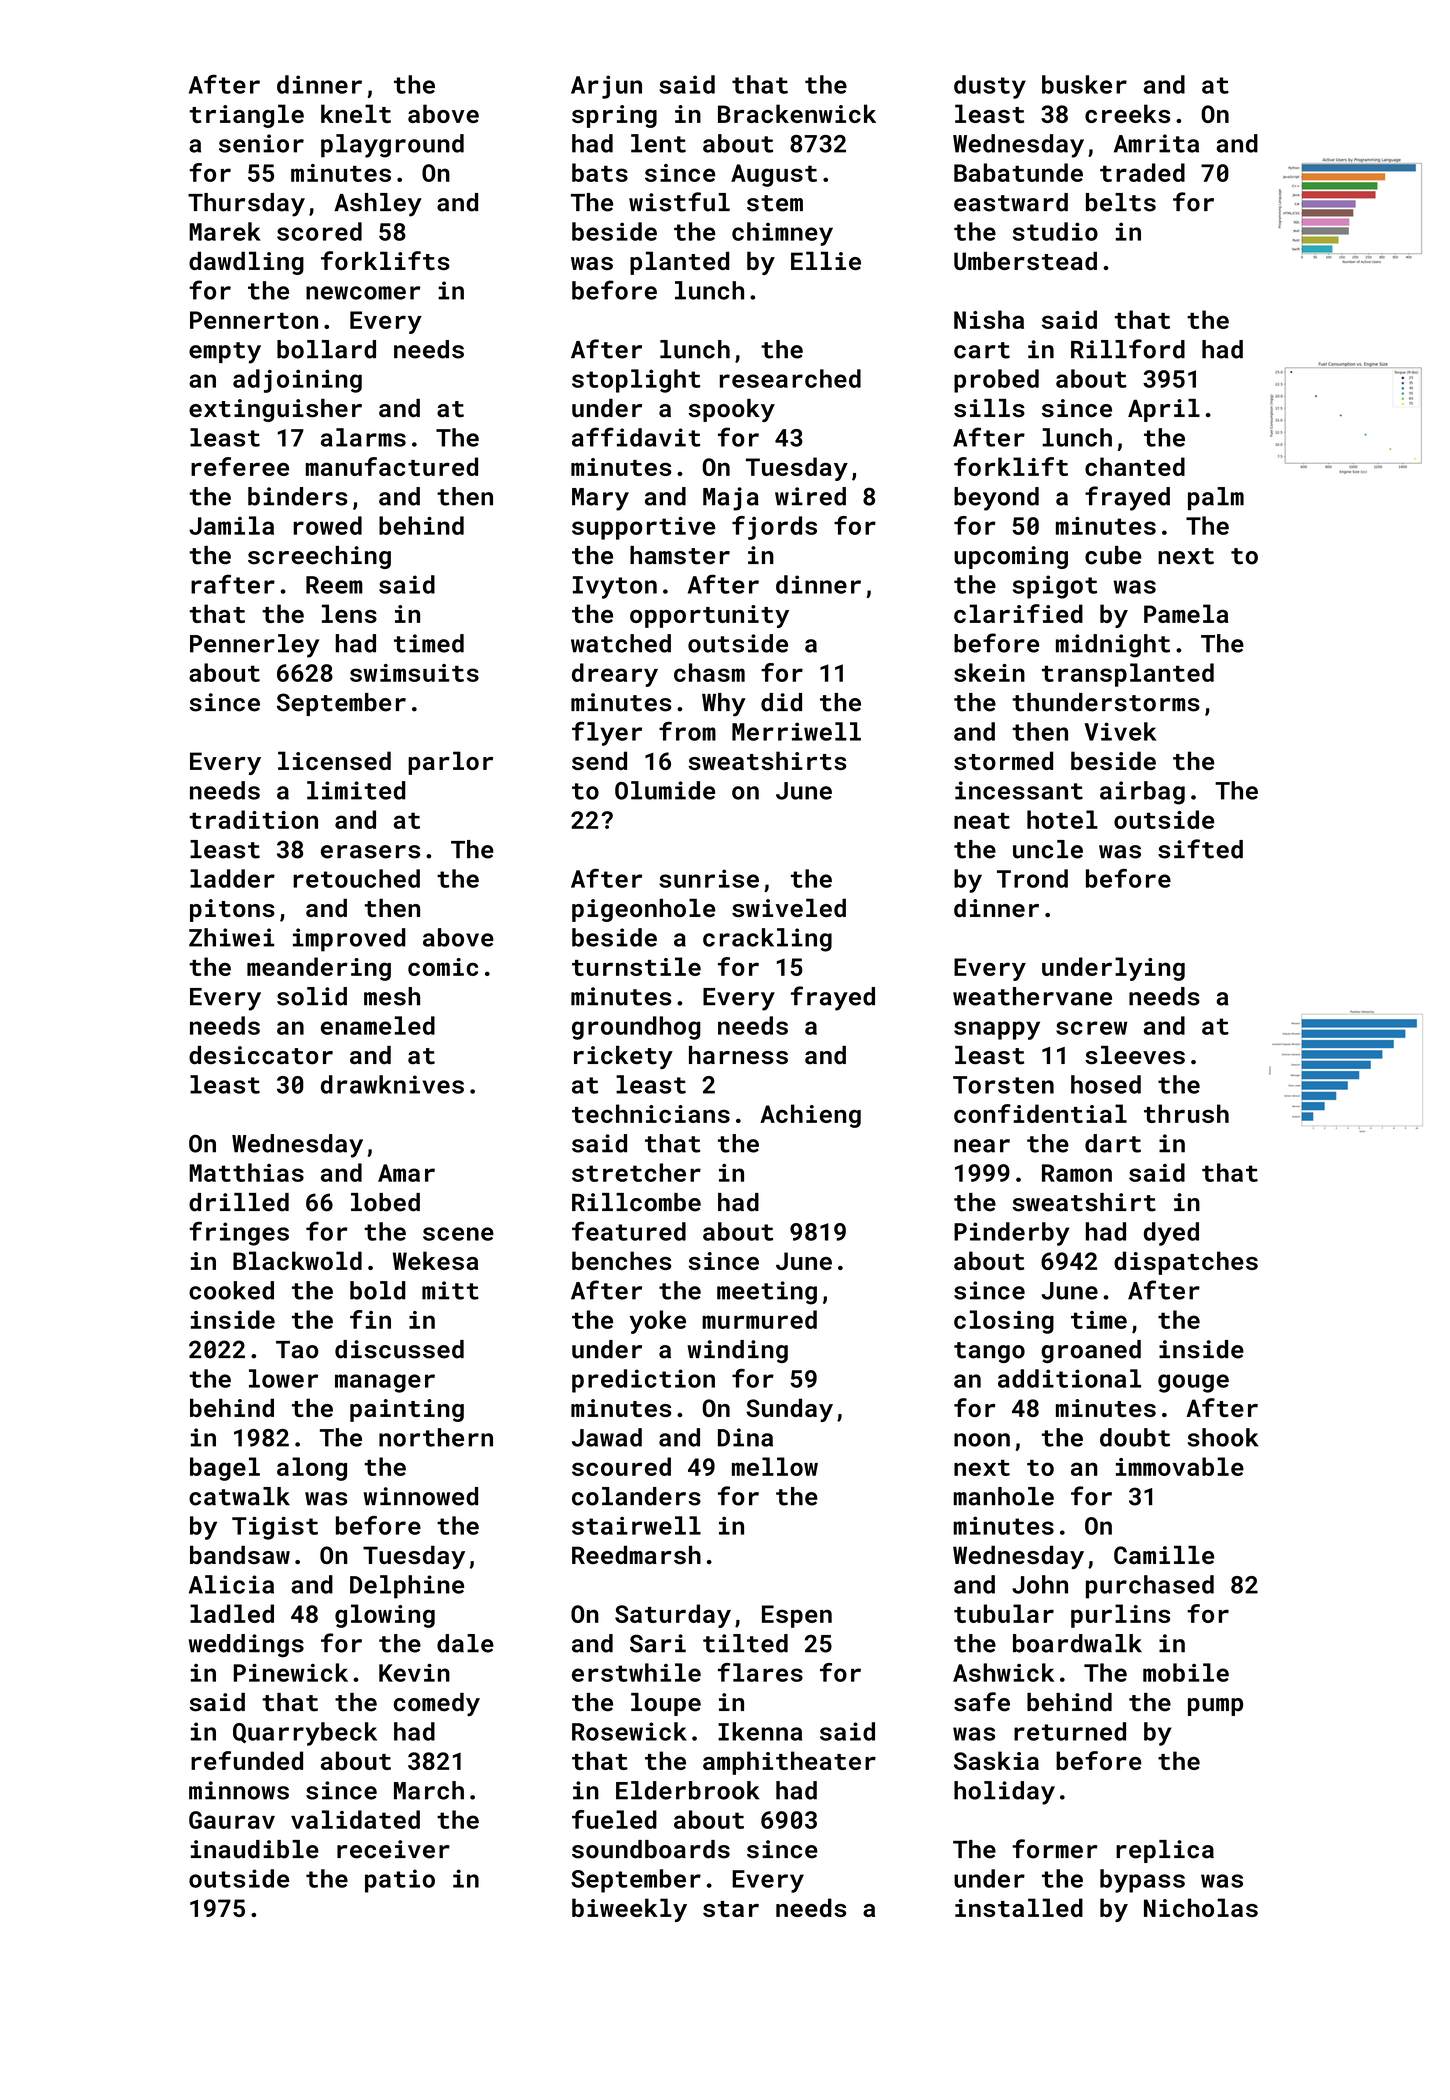 The width and height of the screenshot is (1450, 2100). Describe the element at coordinates (1201, 1907) in the screenshot. I see `Nicholas` at that location.
